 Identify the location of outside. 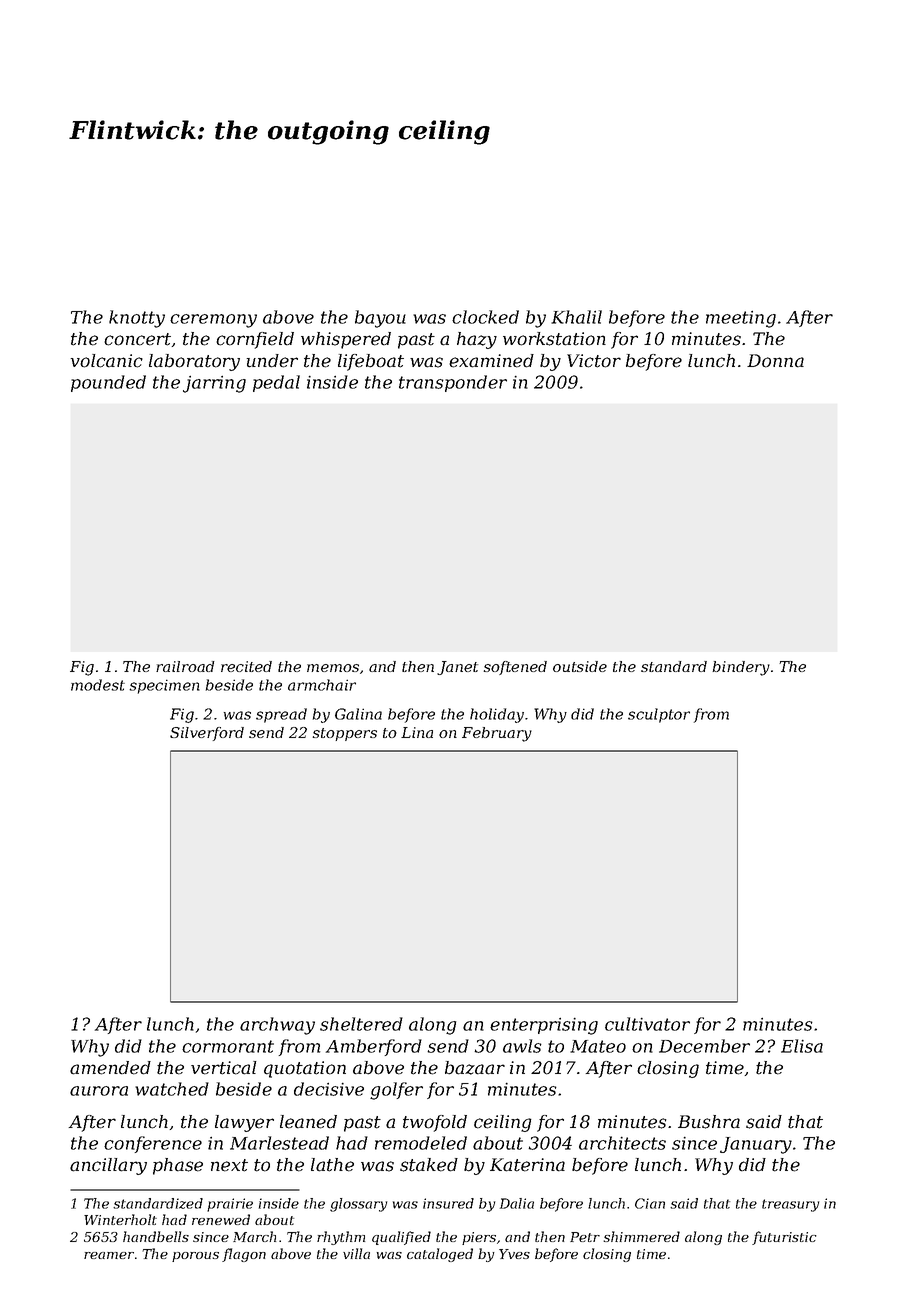
(580, 666).
